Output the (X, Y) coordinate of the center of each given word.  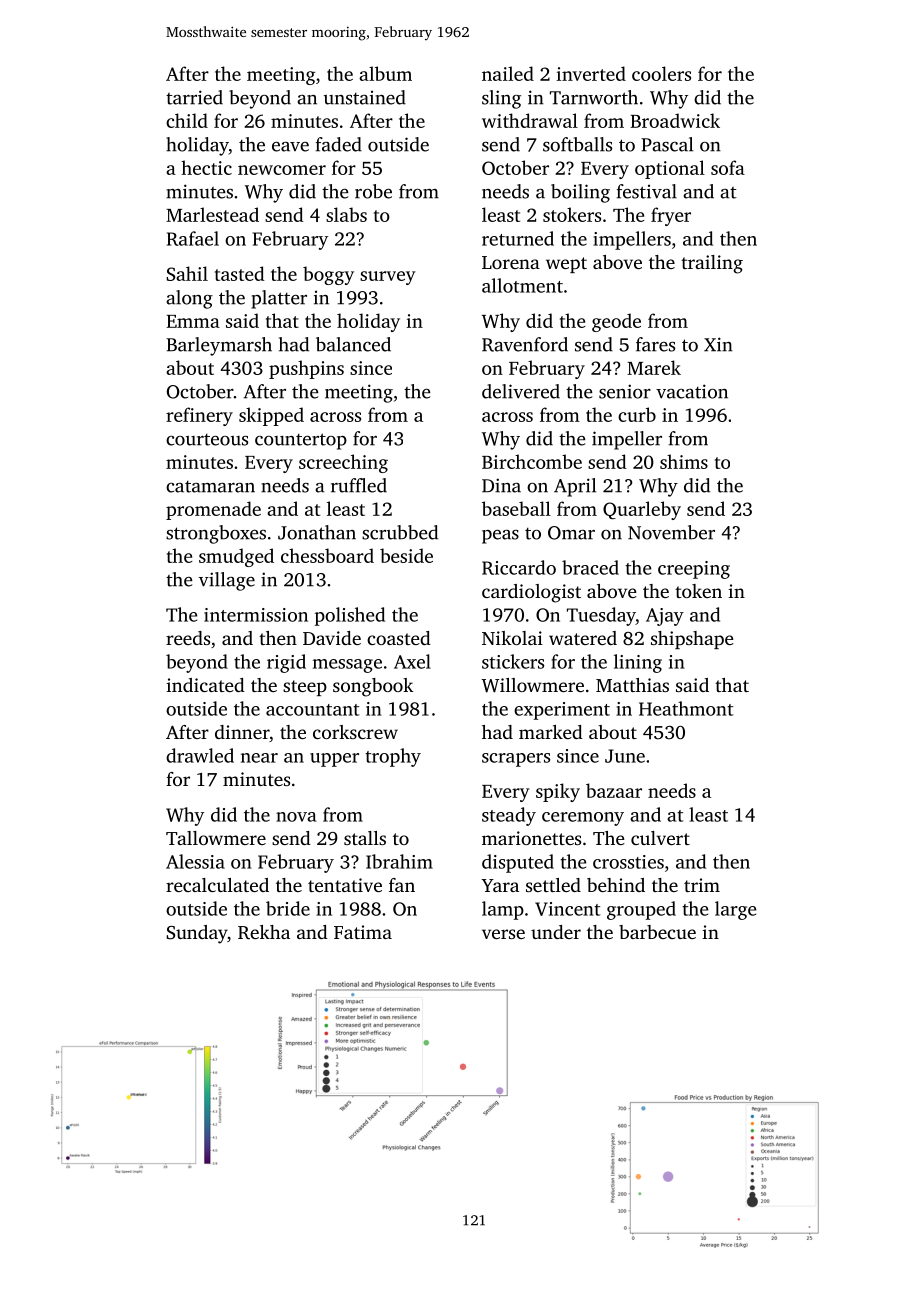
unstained (365, 97)
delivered (521, 391)
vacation (692, 391)
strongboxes (216, 534)
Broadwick (675, 120)
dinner (242, 732)
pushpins (306, 369)
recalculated (217, 885)
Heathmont (686, 708)
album (385, 73)
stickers (513, 661)
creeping (694, 570)
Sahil (187, 273)
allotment (522, 285)
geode (616, 322)
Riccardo (519, 567)
